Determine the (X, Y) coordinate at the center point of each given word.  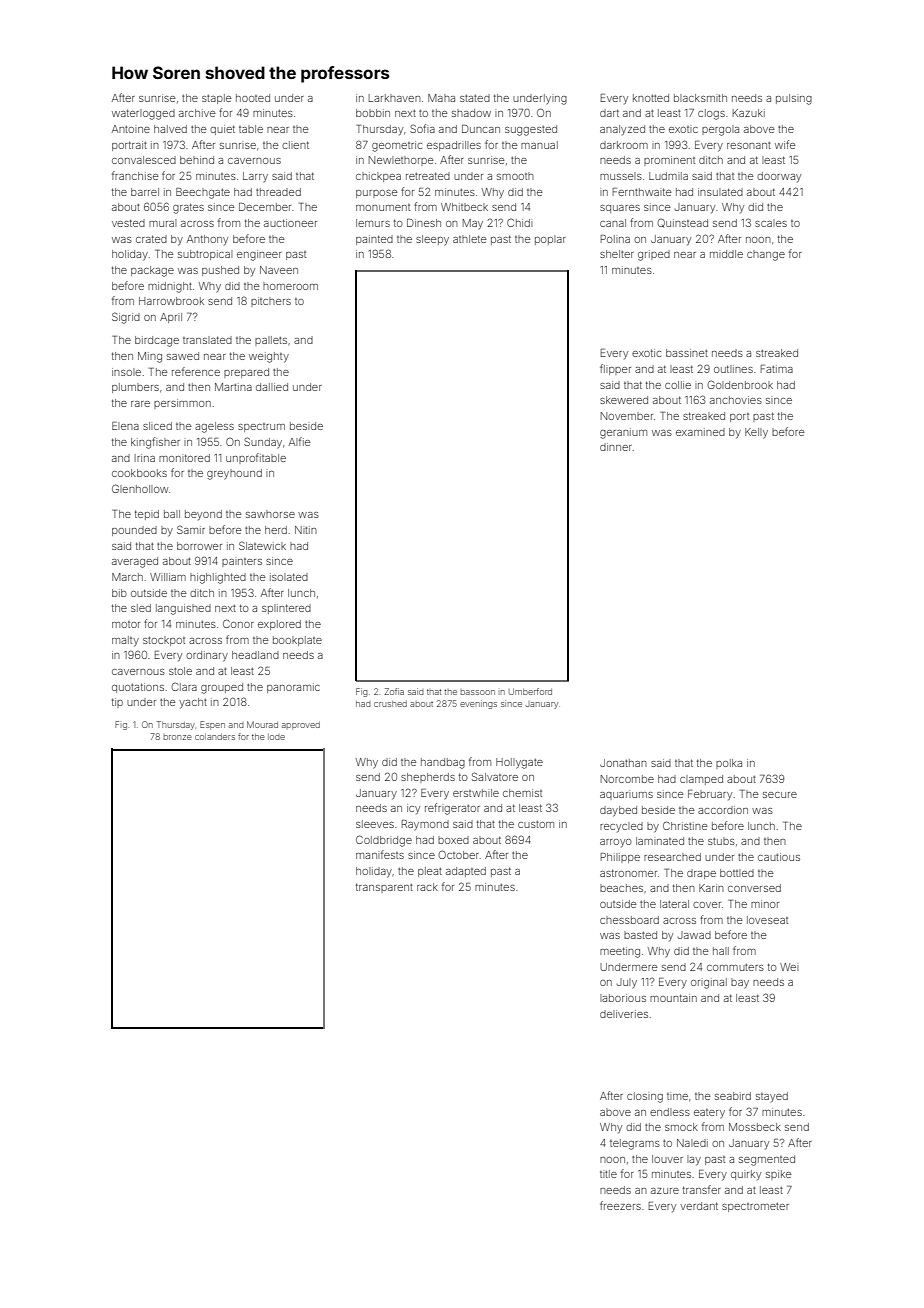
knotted (651, 98)
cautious (779, 857)
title (608, 1174)
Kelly (756, 433)
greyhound (234, 474)
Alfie (300, 441)
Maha (441, 98)
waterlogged (143, 114)
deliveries (624, 1014)
